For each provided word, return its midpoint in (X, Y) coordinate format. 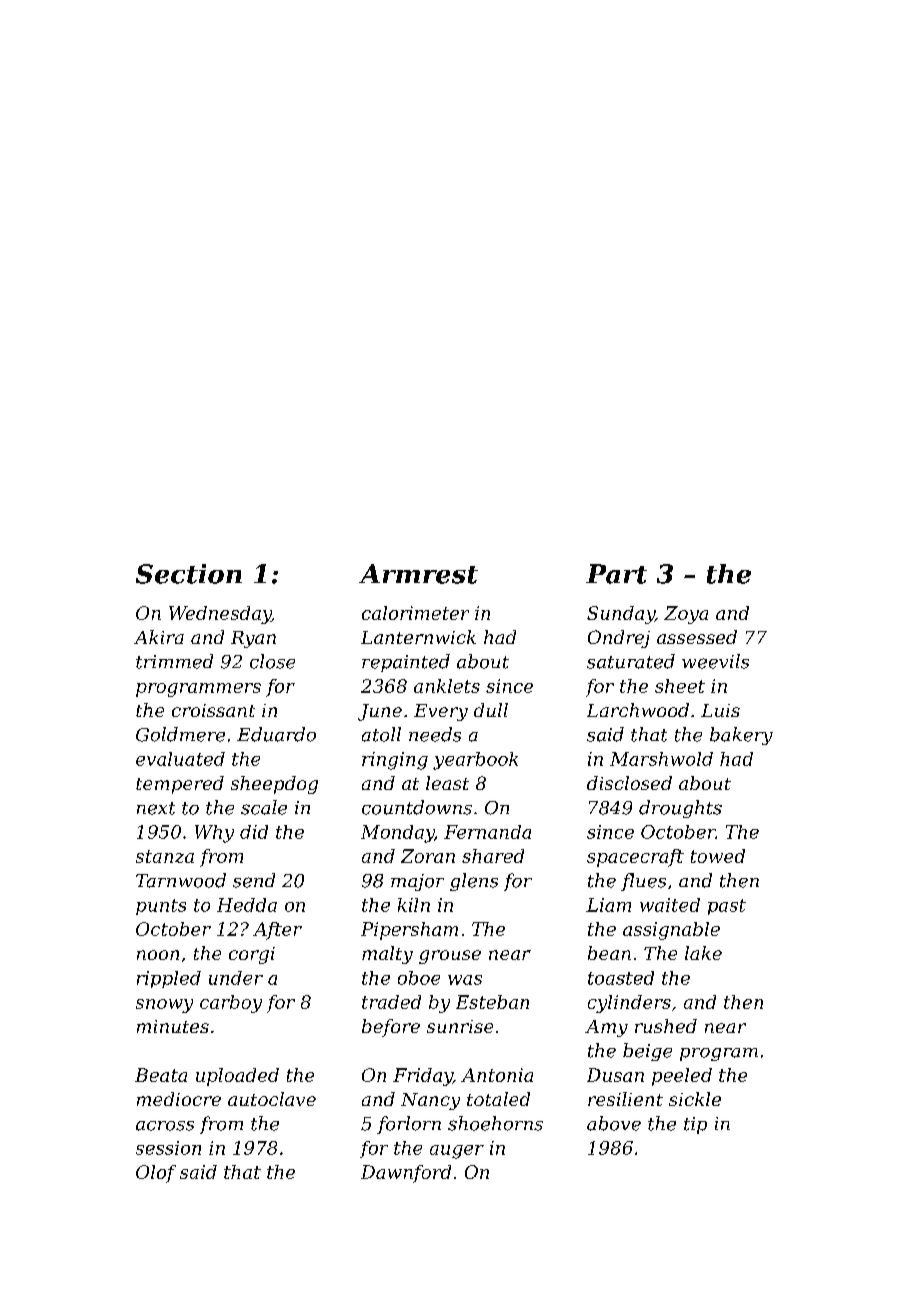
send (254, 880)
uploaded (237, 1077)
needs (435, 734)
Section (189, 574)
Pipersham (409, 931)
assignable (671, 931)
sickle (695, 1099)
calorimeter (415, 613)
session (168, 1148)
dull (491, 710)
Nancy (430, 1101)
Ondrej (619, 639)
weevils (715, 661)
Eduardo (276, 734)
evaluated (180, 759)
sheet (680, 686)
